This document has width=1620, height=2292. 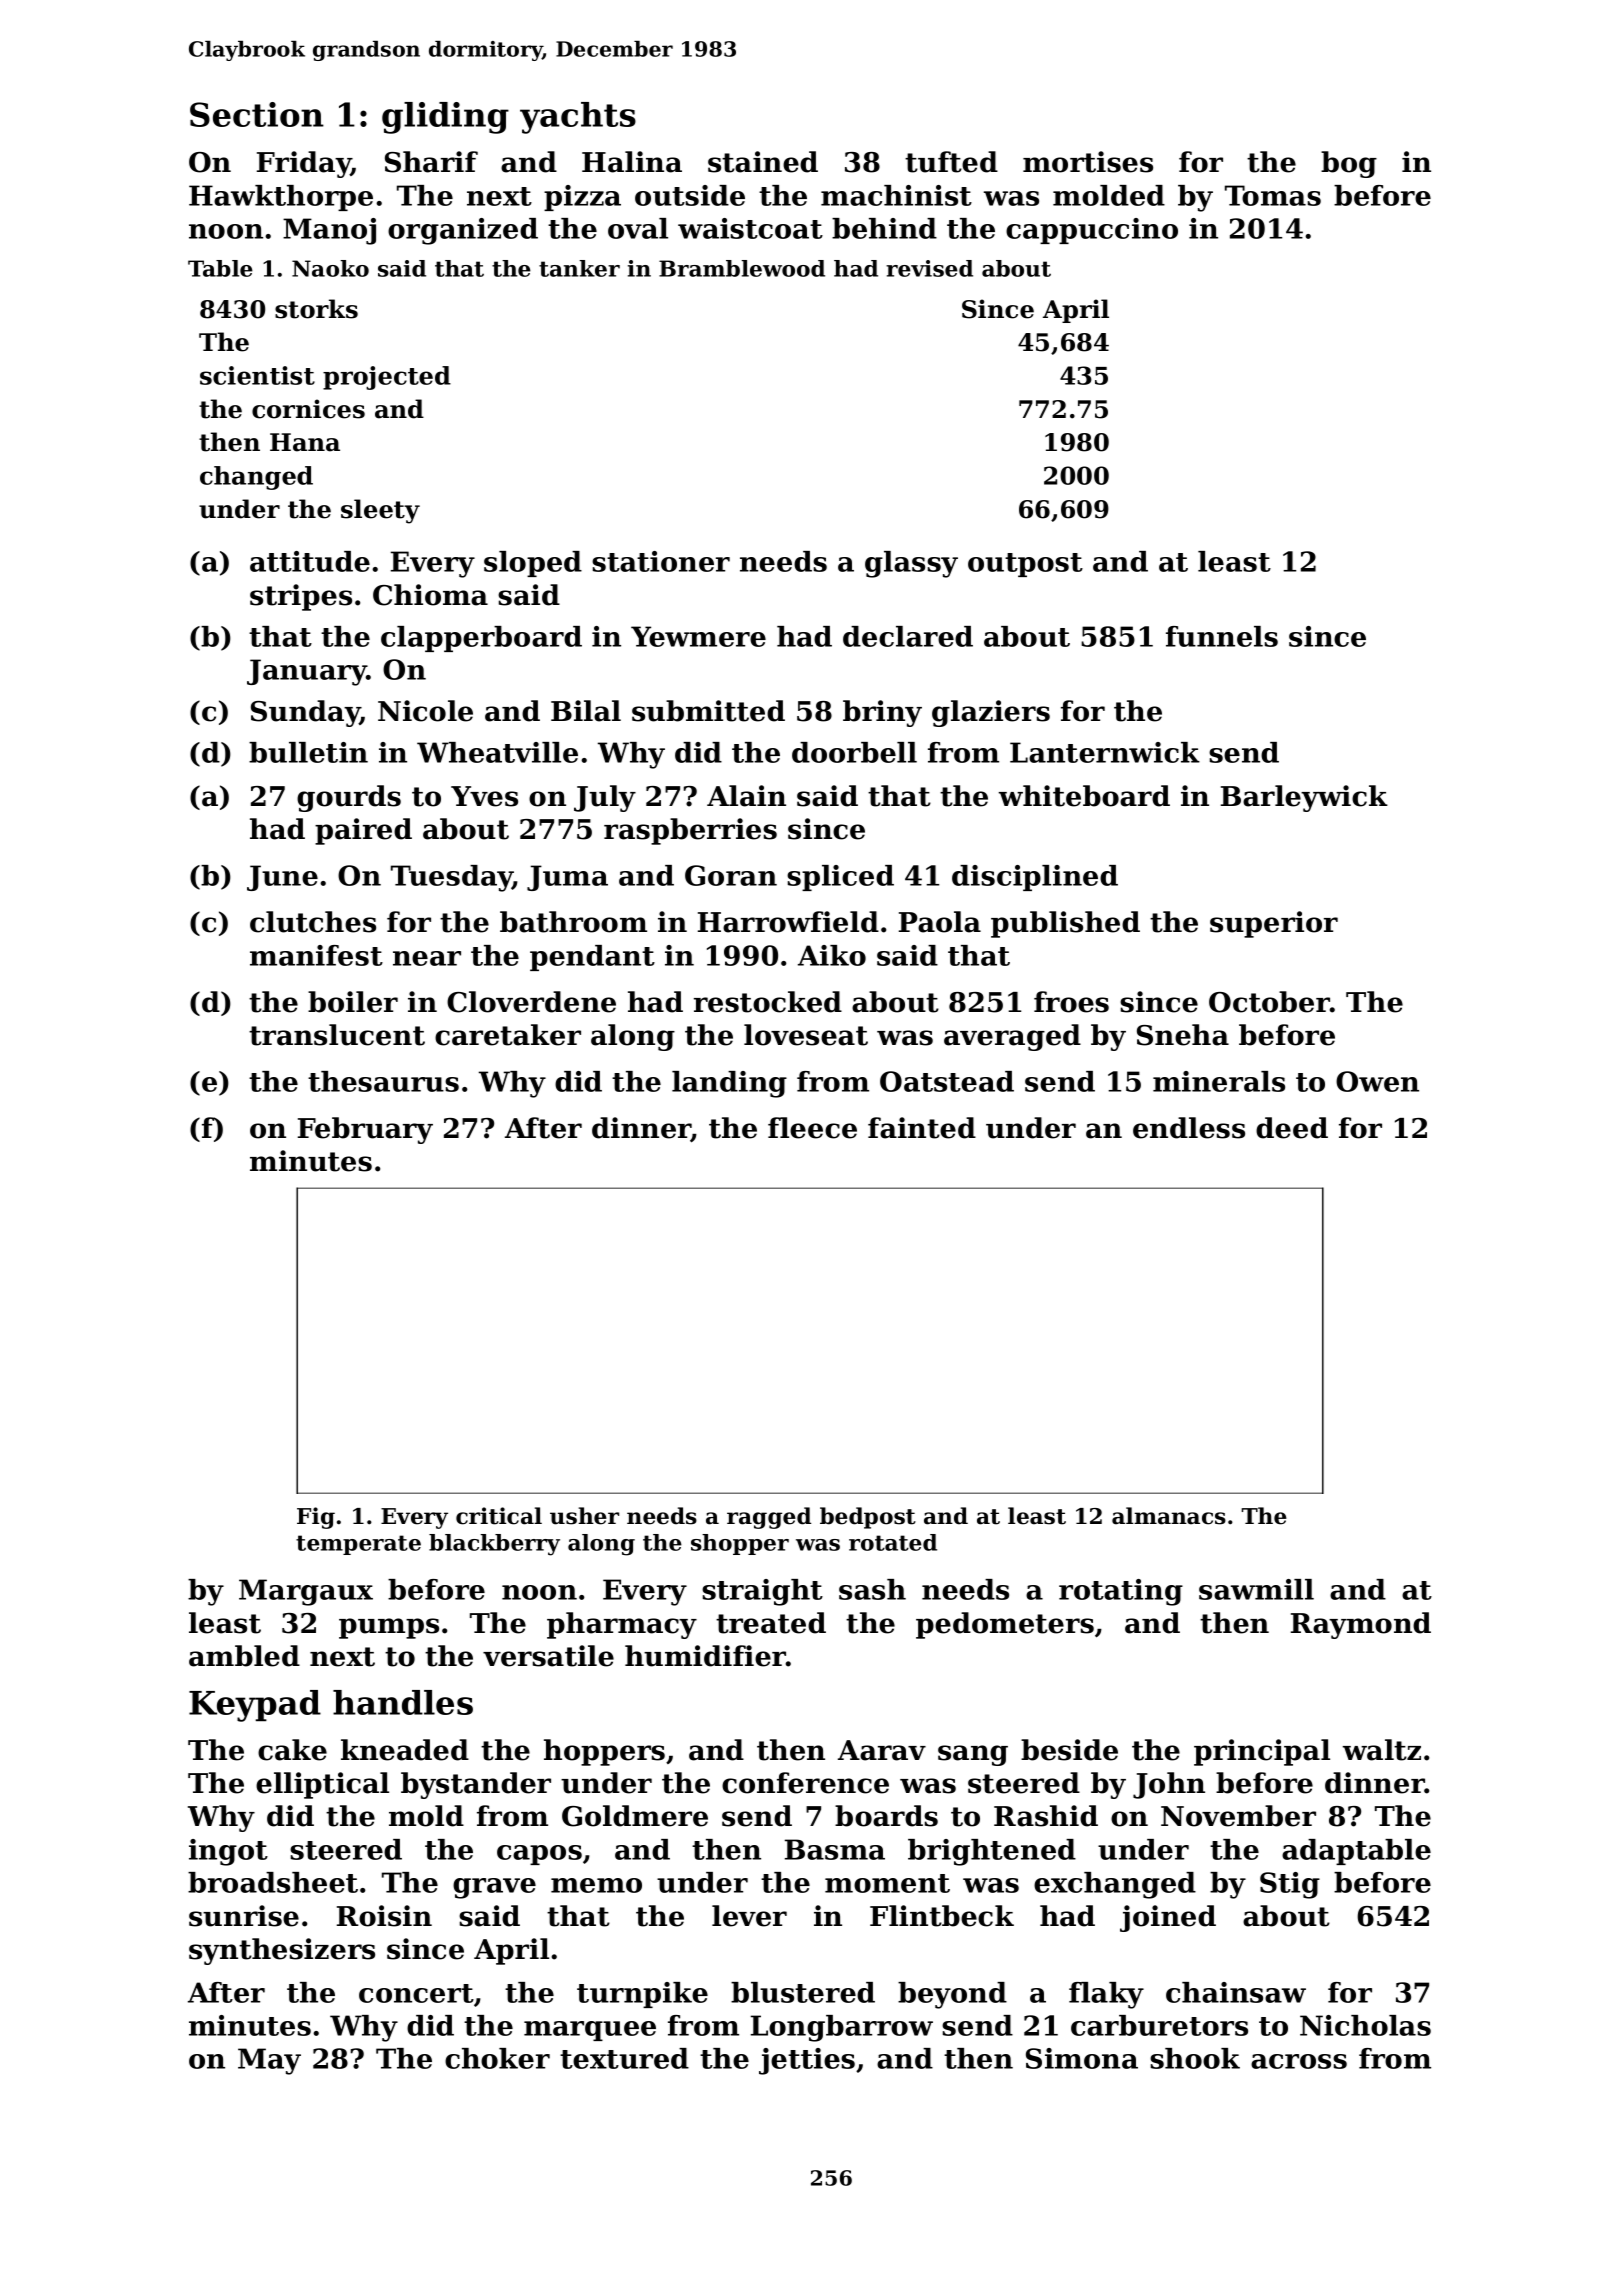 What do you see at coordinates (763, 162) in the document?
I see `stained` at bounding box center [763, 162].
